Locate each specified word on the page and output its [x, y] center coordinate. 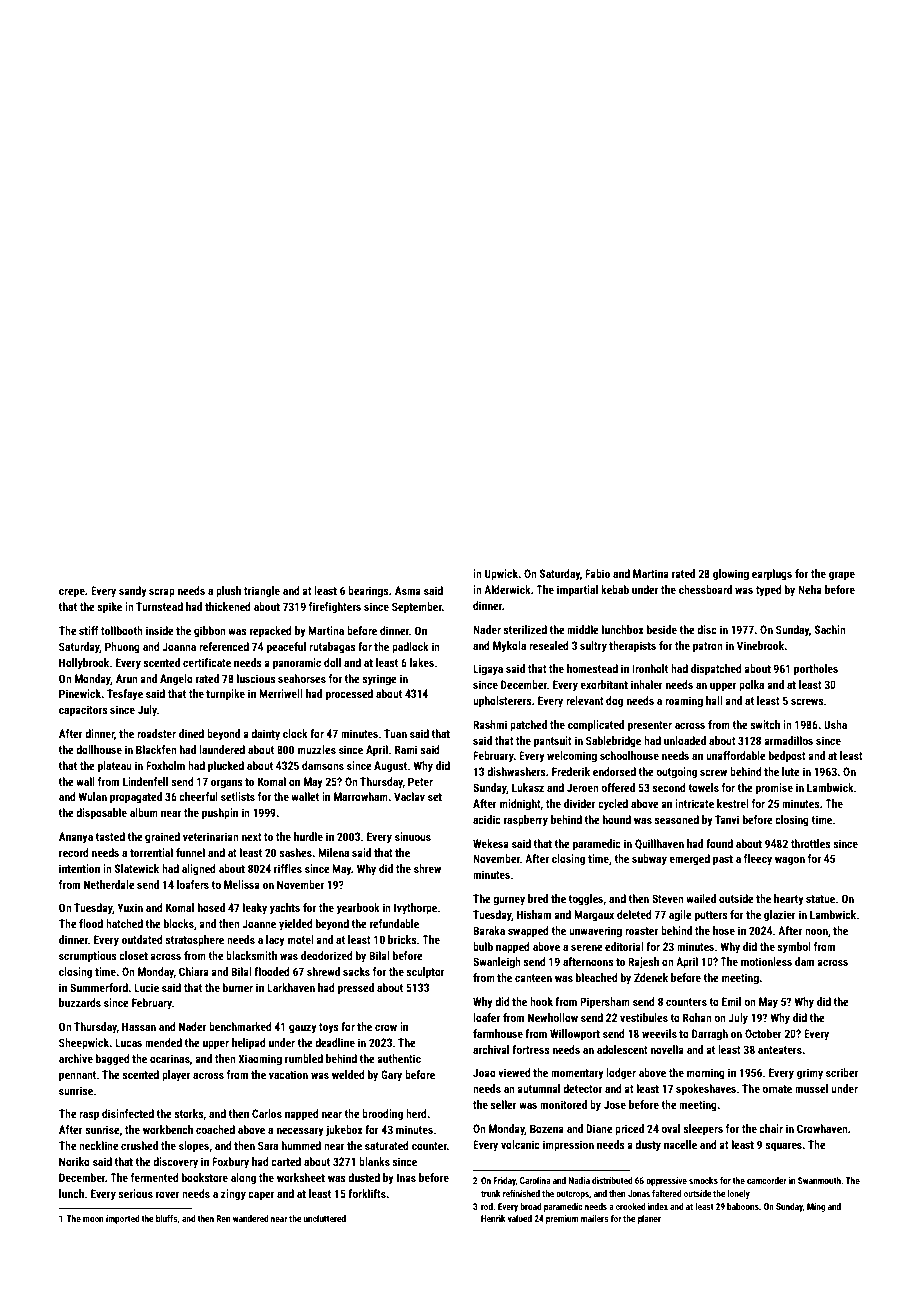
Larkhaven [291, 987]
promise [774, 789]
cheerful [198, 796]
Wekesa [491, 843]
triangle [262, 592]
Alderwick [507, 589]
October [763, 1033]
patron [708, 647]
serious [135, 1193]
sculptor [425, 973]
